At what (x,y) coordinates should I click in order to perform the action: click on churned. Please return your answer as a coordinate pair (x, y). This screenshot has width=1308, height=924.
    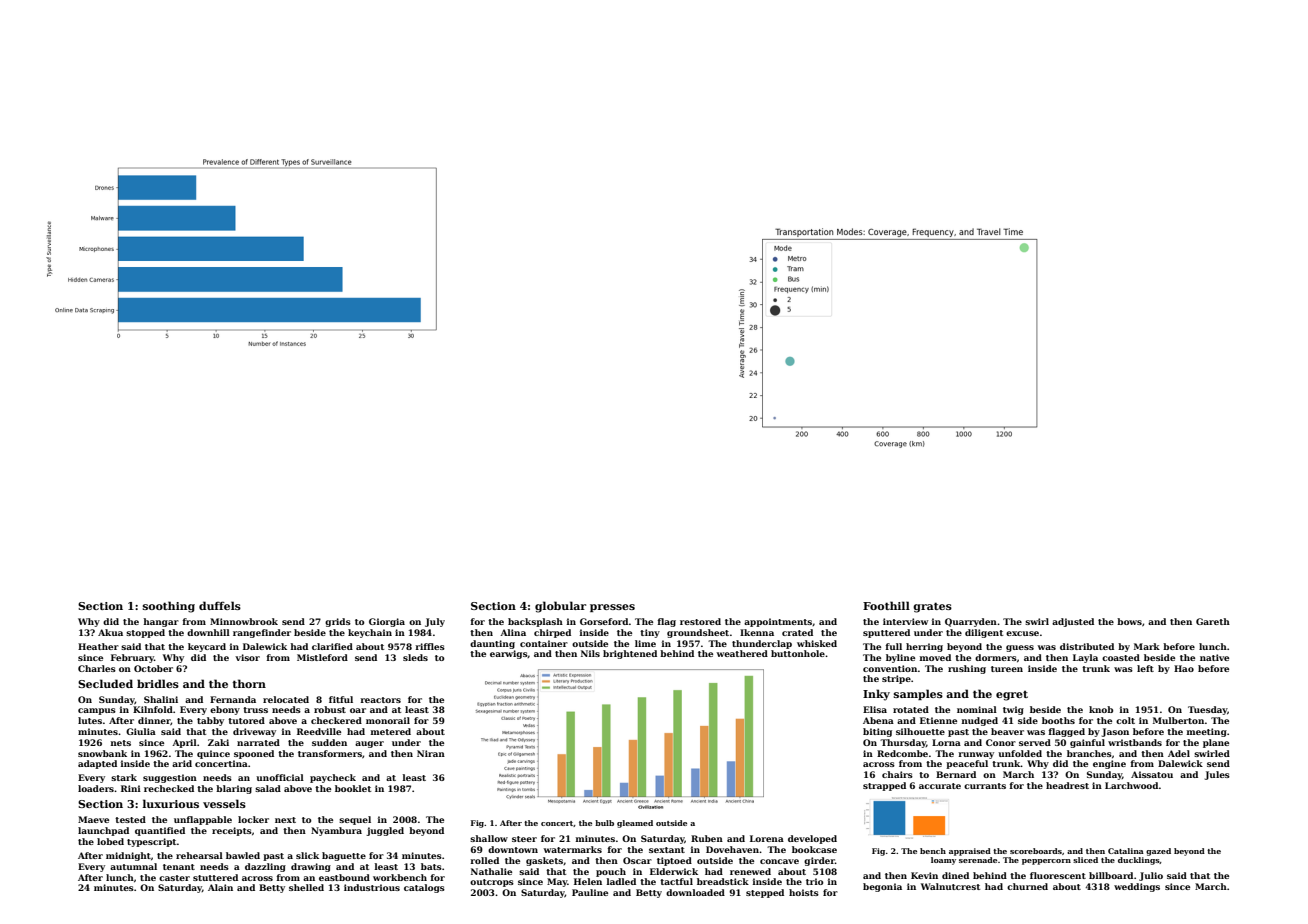
    Looking at the image, I should click on (1027, 886).
